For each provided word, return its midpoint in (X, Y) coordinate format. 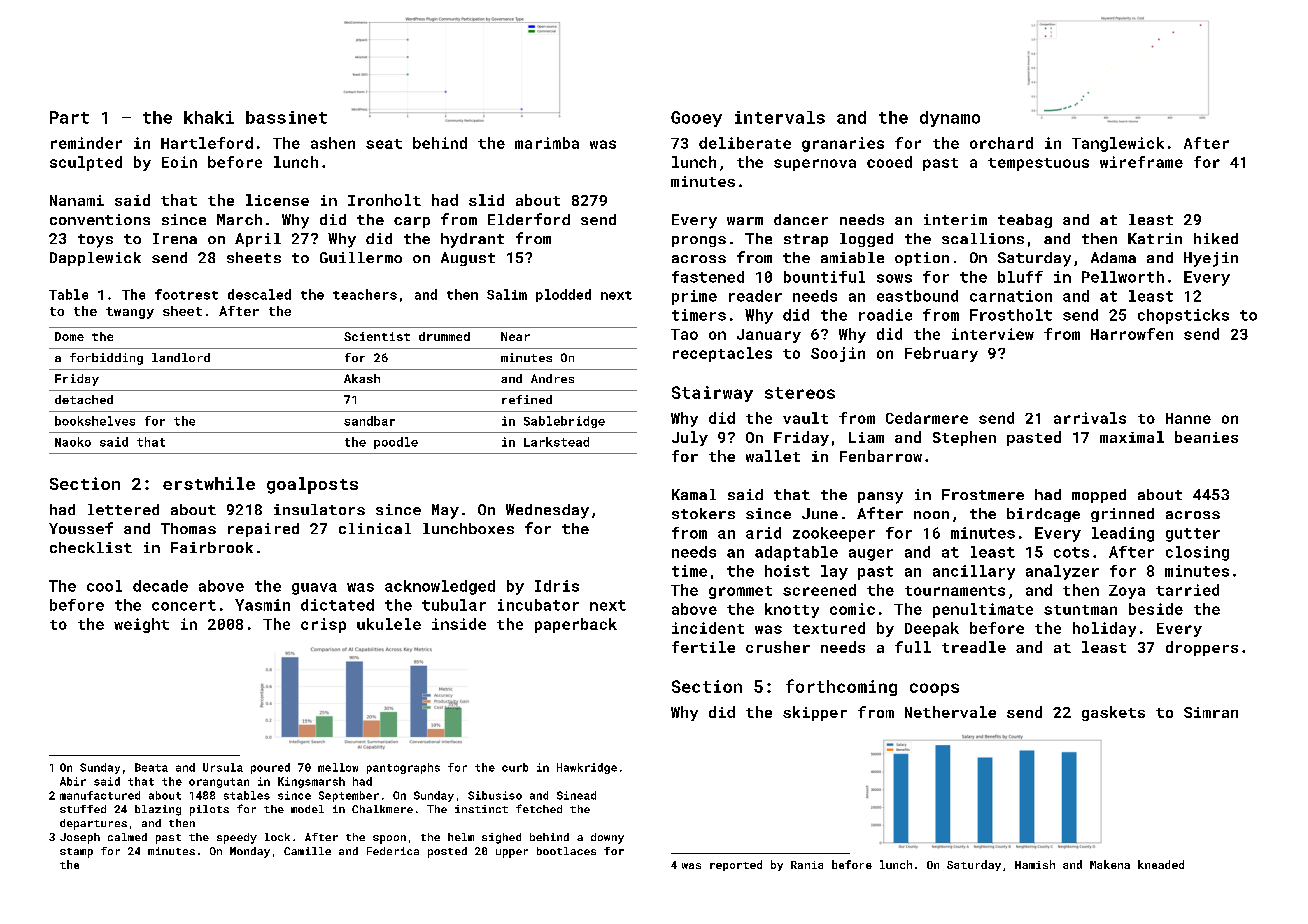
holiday (1104, 629)
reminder (86, 143)
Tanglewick (1118, 144)
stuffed (83, 809)
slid (486, 200)
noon (931, 515)
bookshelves (95, 421)
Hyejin (1211, 259)
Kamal (694, 494)
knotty (792, 610)
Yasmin (262, 605)
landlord (181, 357)
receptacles (722, 354)
